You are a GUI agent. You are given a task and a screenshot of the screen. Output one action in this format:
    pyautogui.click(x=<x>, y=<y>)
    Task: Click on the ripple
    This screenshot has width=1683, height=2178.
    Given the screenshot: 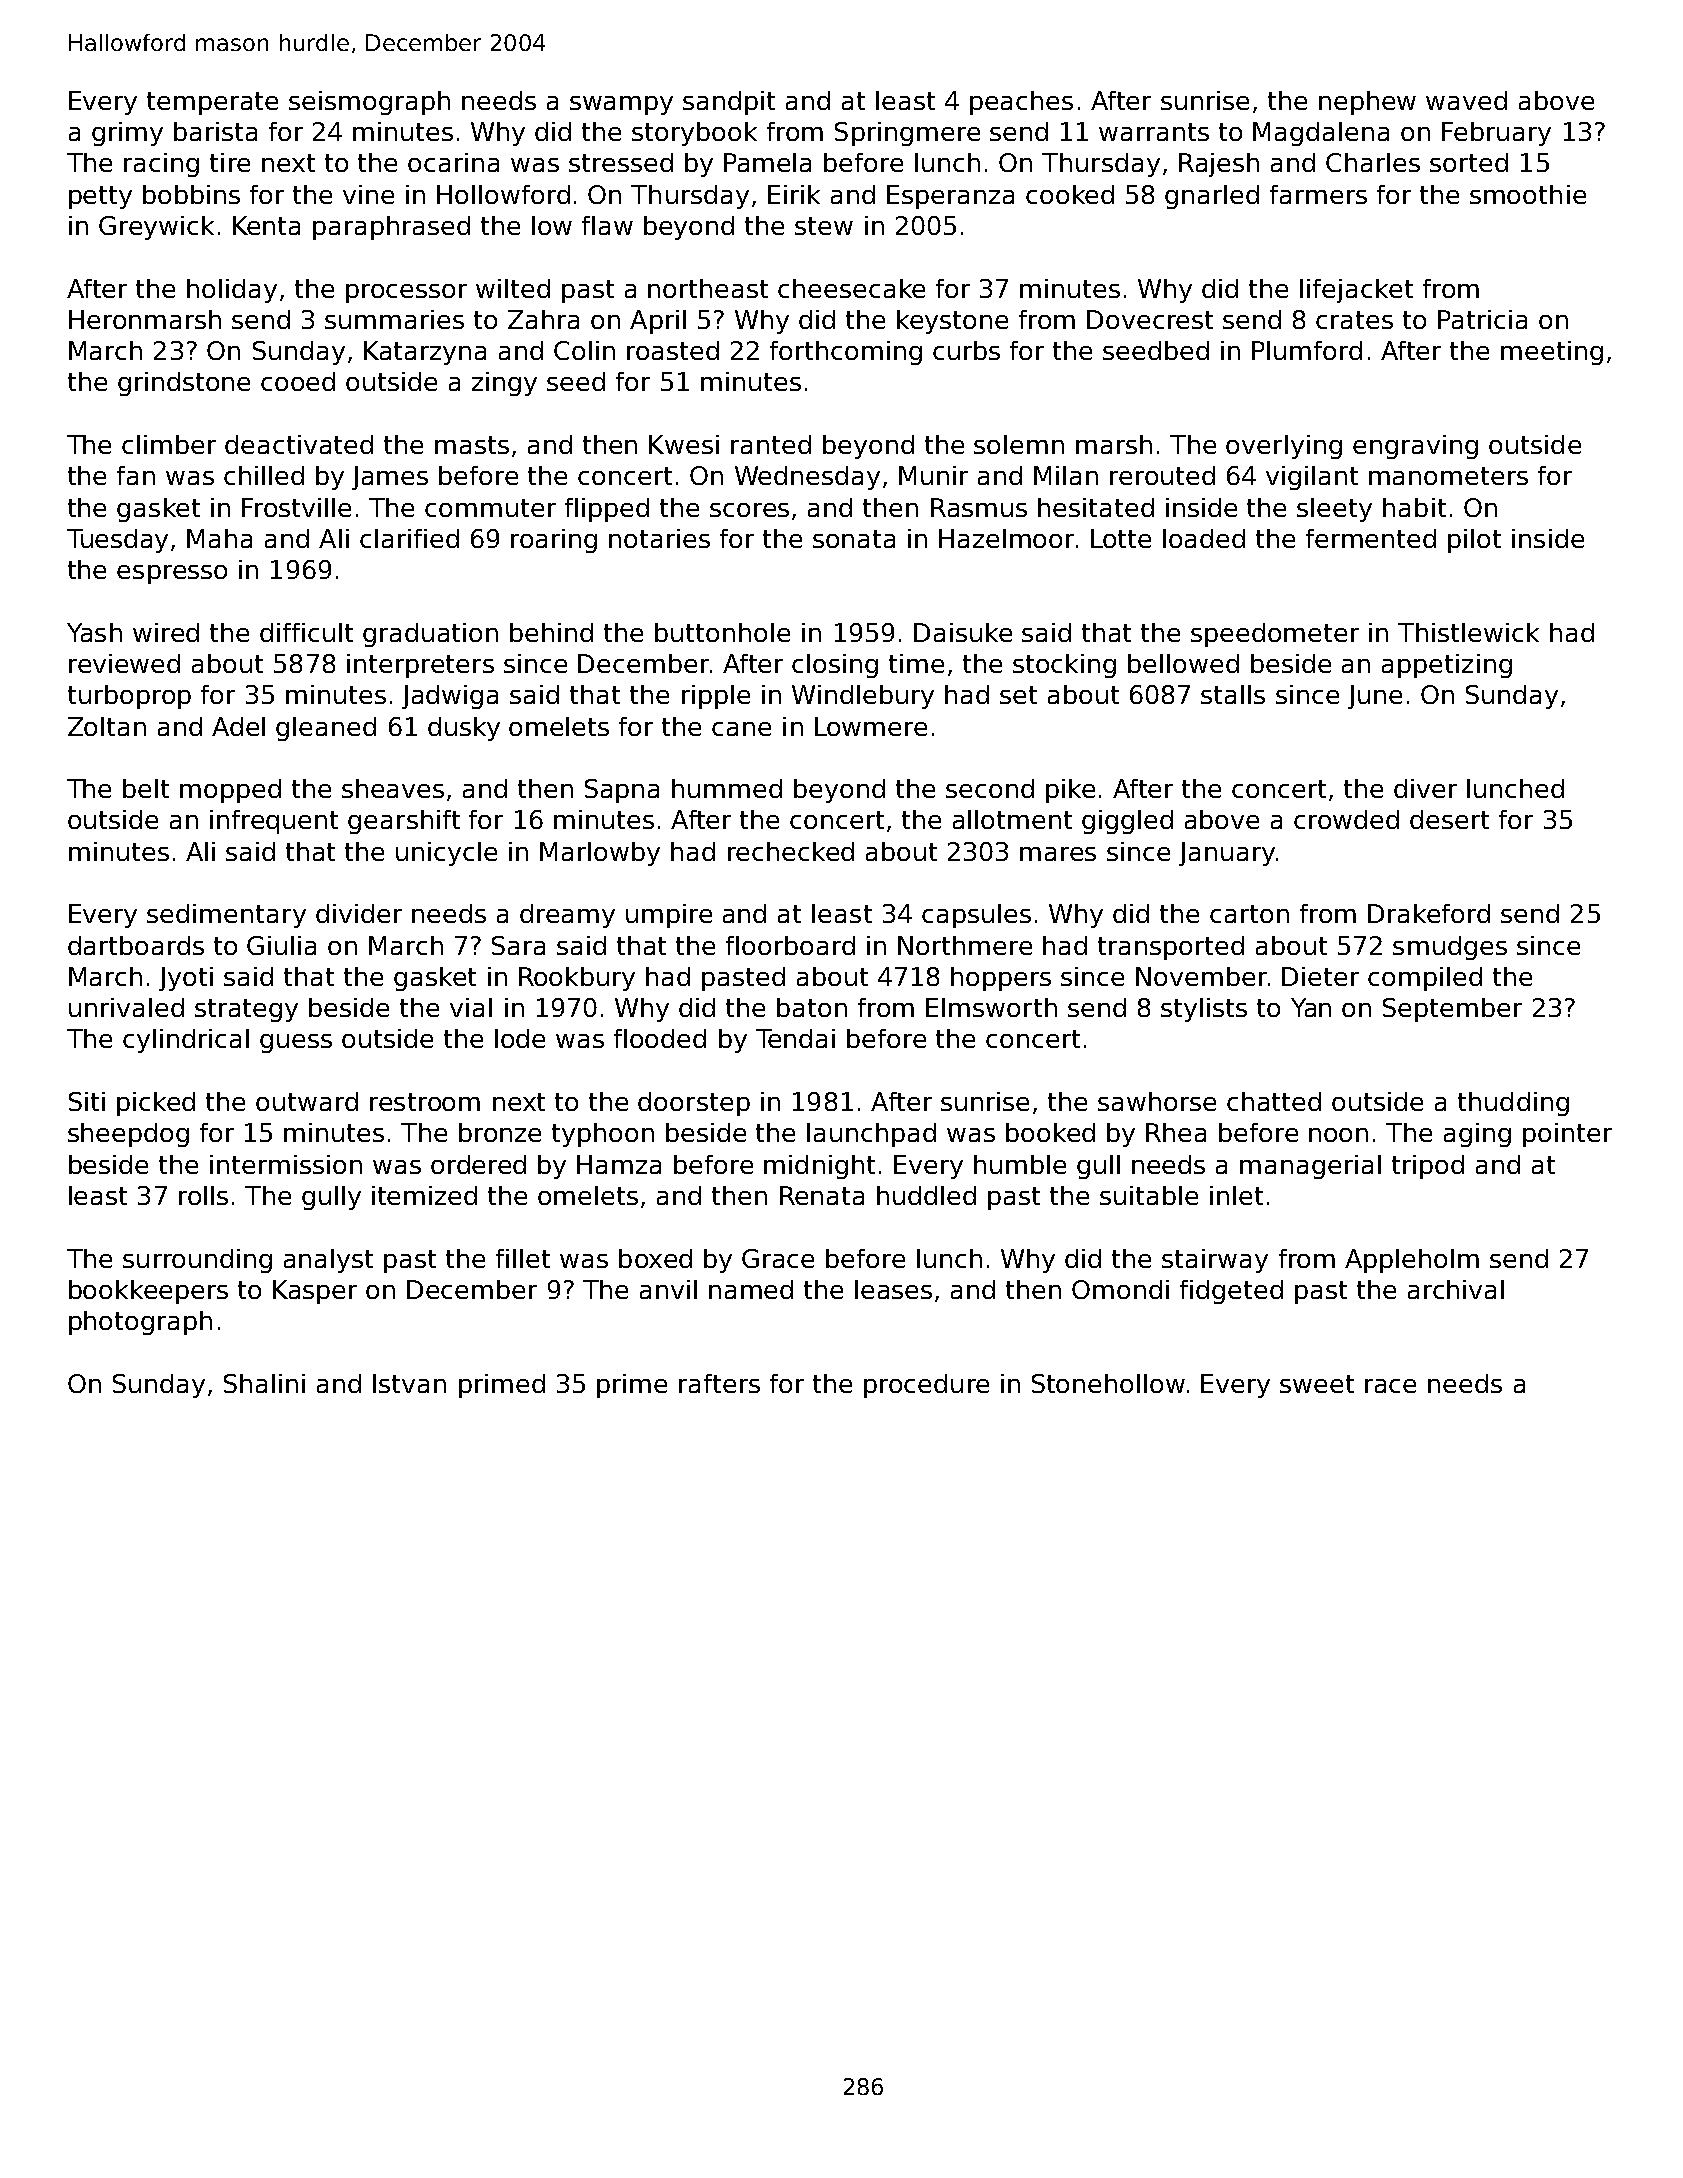 What is the action you would take?
    pyautogui.click(x=716, y=697)
